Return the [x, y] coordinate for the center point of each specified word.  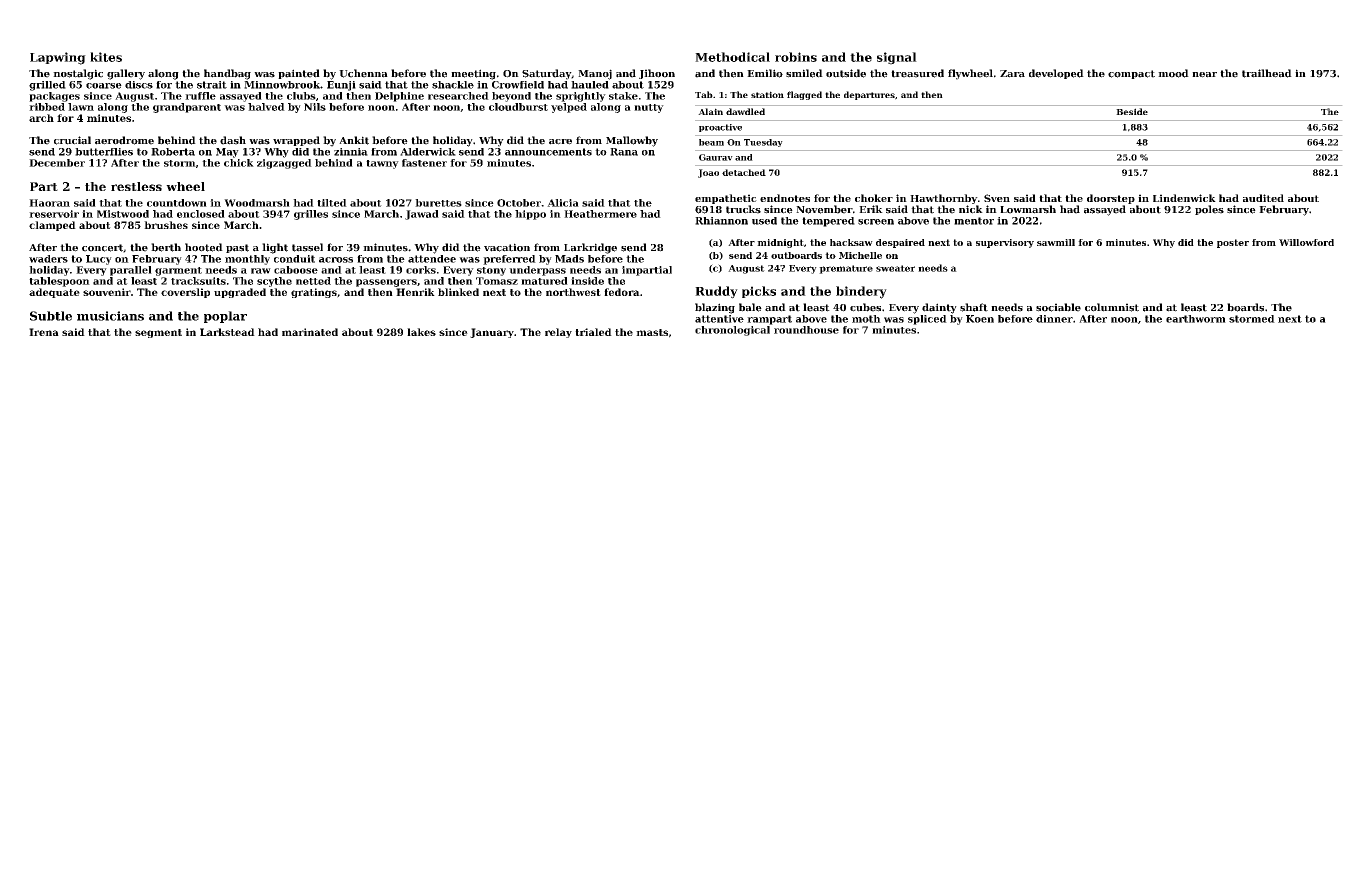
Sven [997, 198]
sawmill [1056, 242]
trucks [743, 209]
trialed [593, 332]
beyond [511, 97]
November [824, 209]
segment [158, 333]
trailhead [1267, 73]
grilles [311, 215]
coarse [104, 86]
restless [136, 186]
